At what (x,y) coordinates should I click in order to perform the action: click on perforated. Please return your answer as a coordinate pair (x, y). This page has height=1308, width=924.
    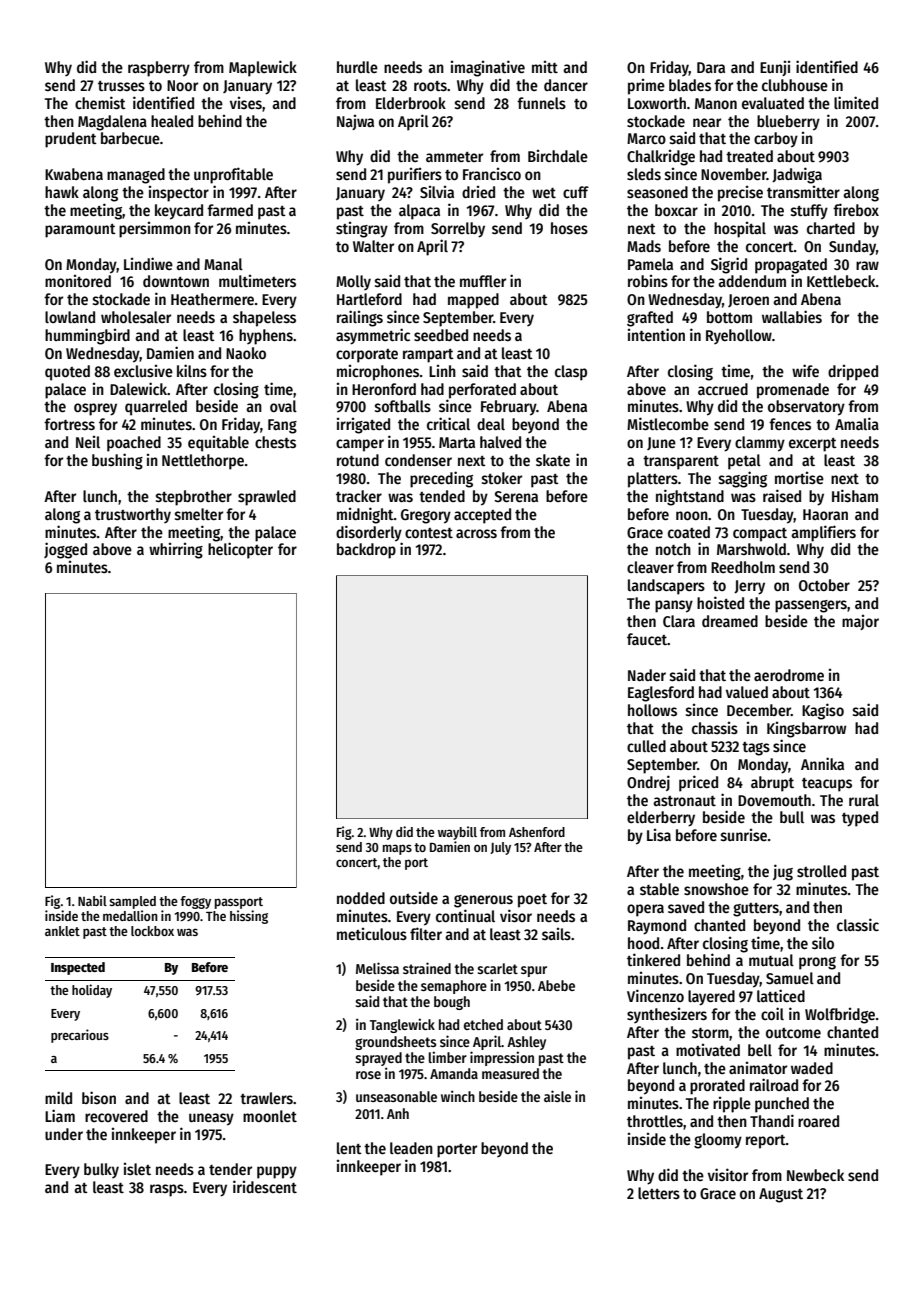
    Looking at the image, I should click on (482, 391).
